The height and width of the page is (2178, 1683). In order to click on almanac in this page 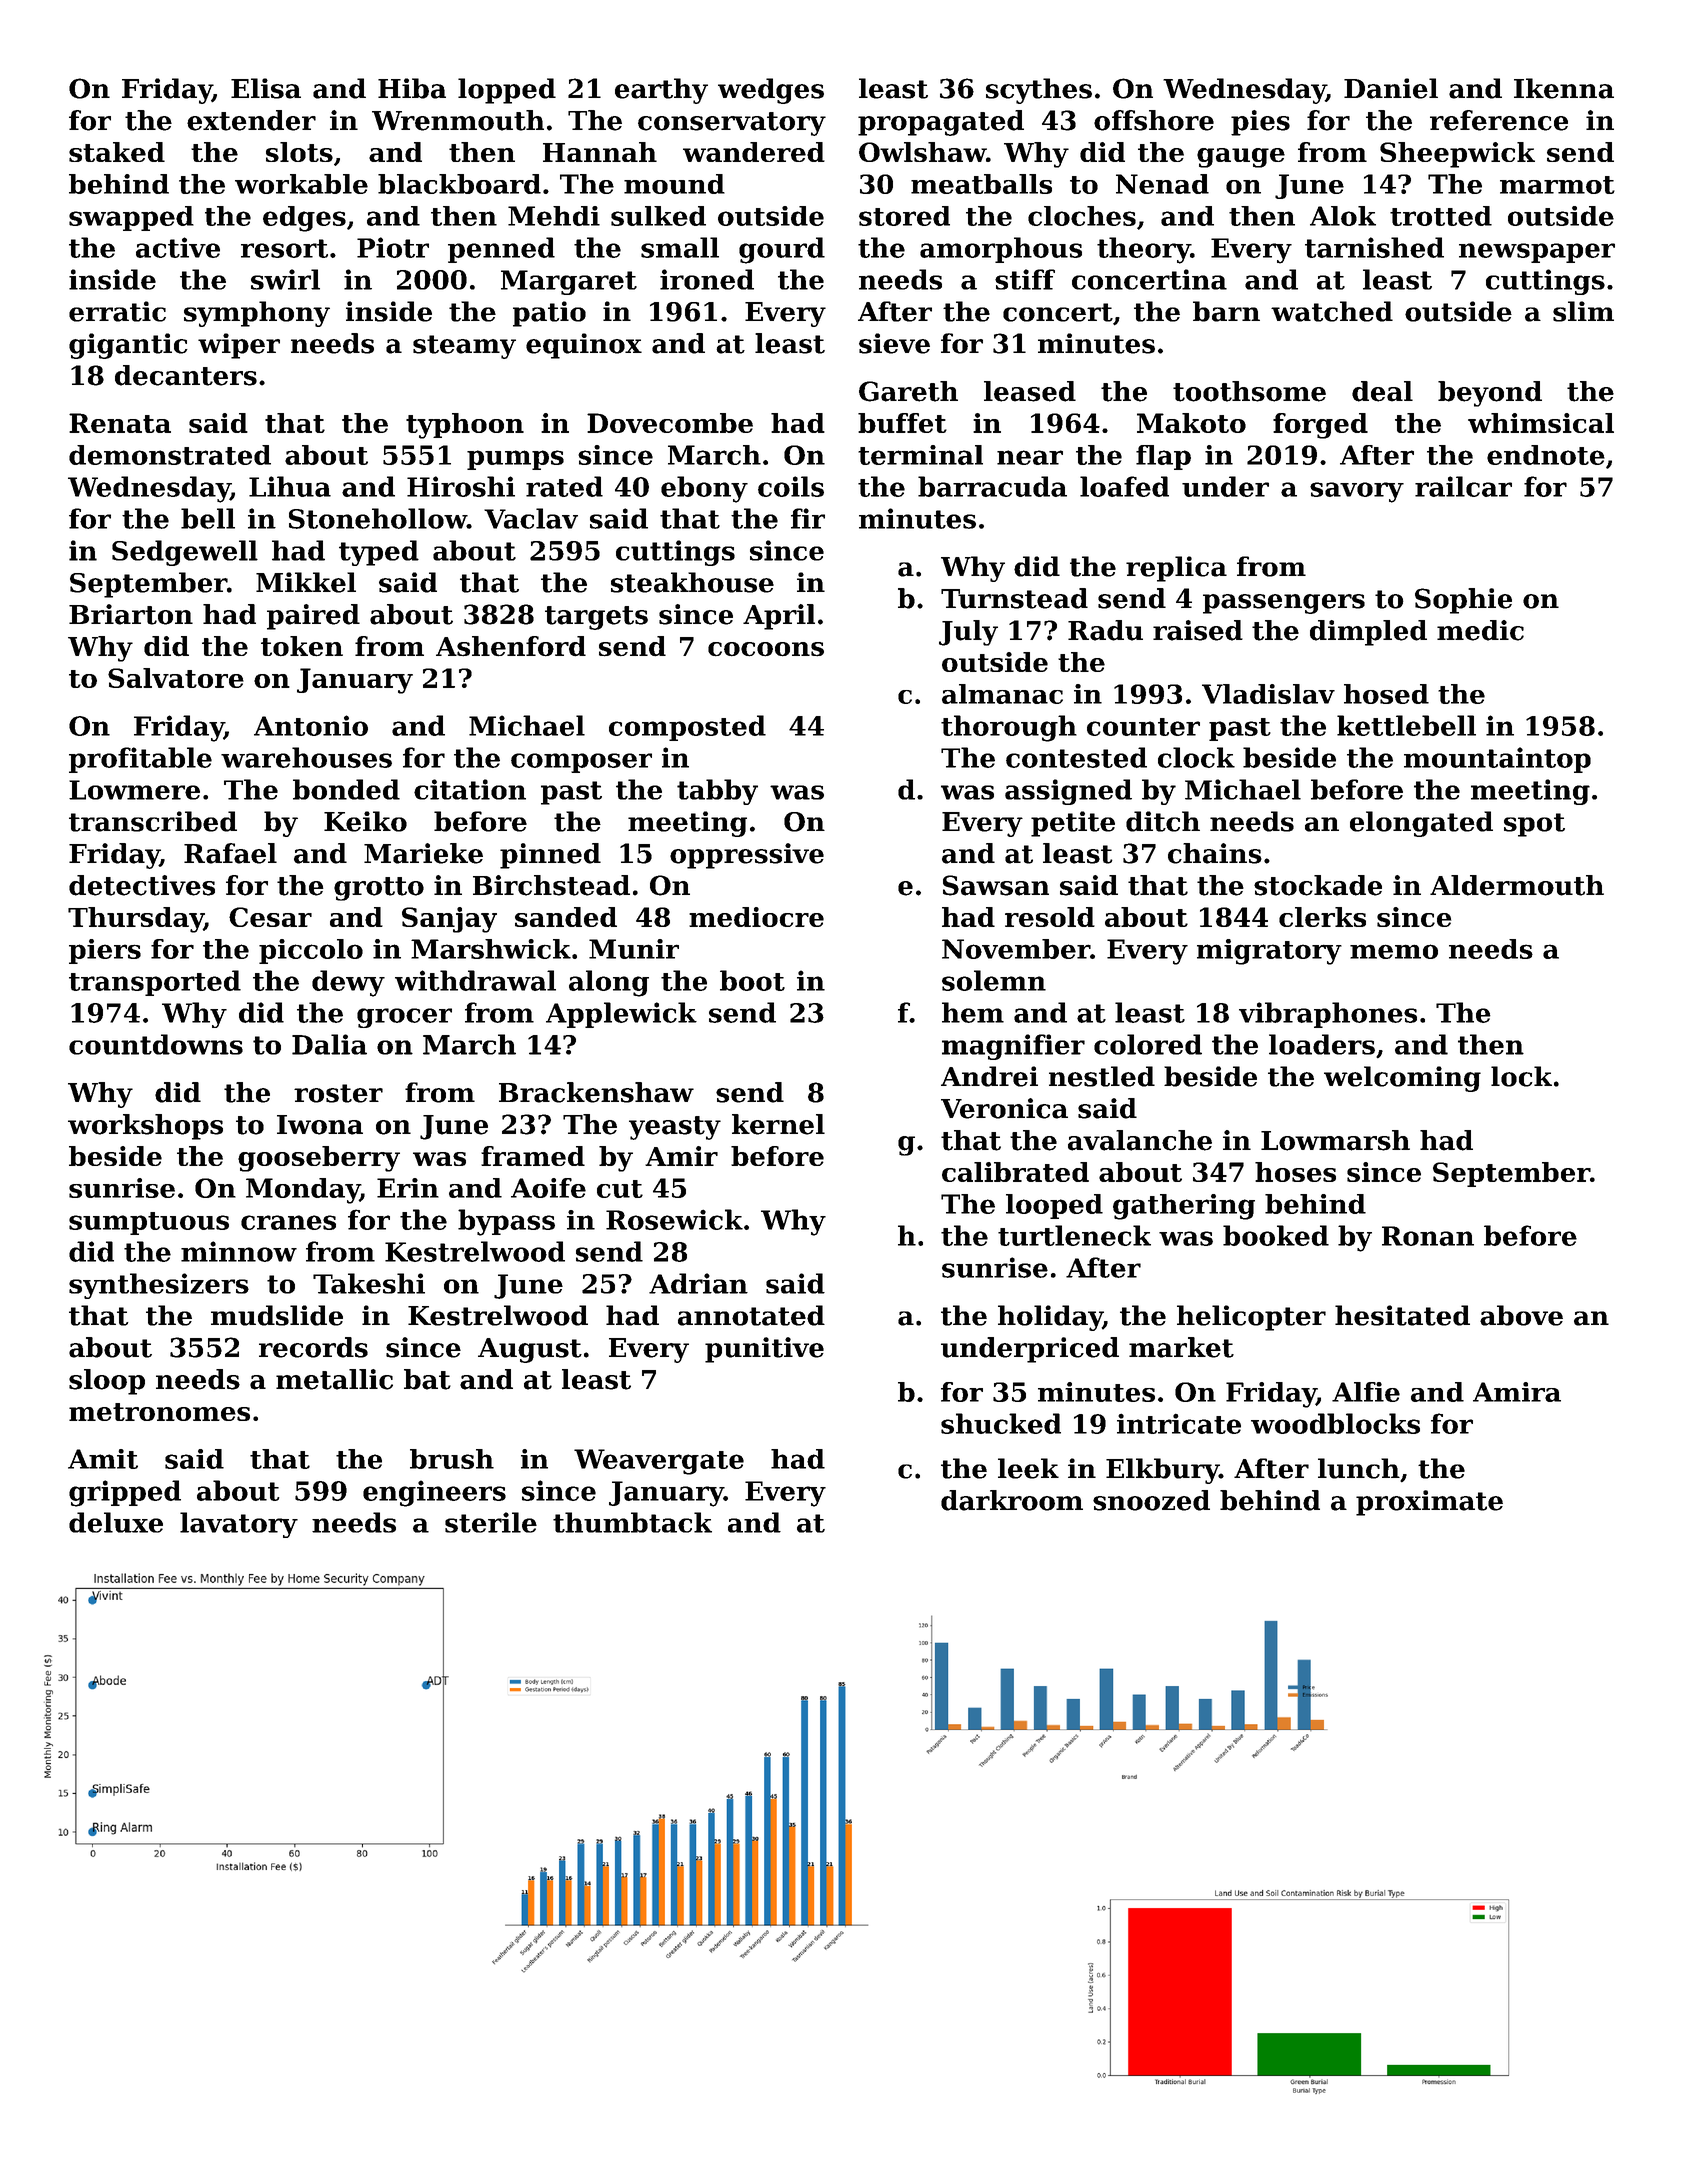, I will do `click(1002, 694)`.
